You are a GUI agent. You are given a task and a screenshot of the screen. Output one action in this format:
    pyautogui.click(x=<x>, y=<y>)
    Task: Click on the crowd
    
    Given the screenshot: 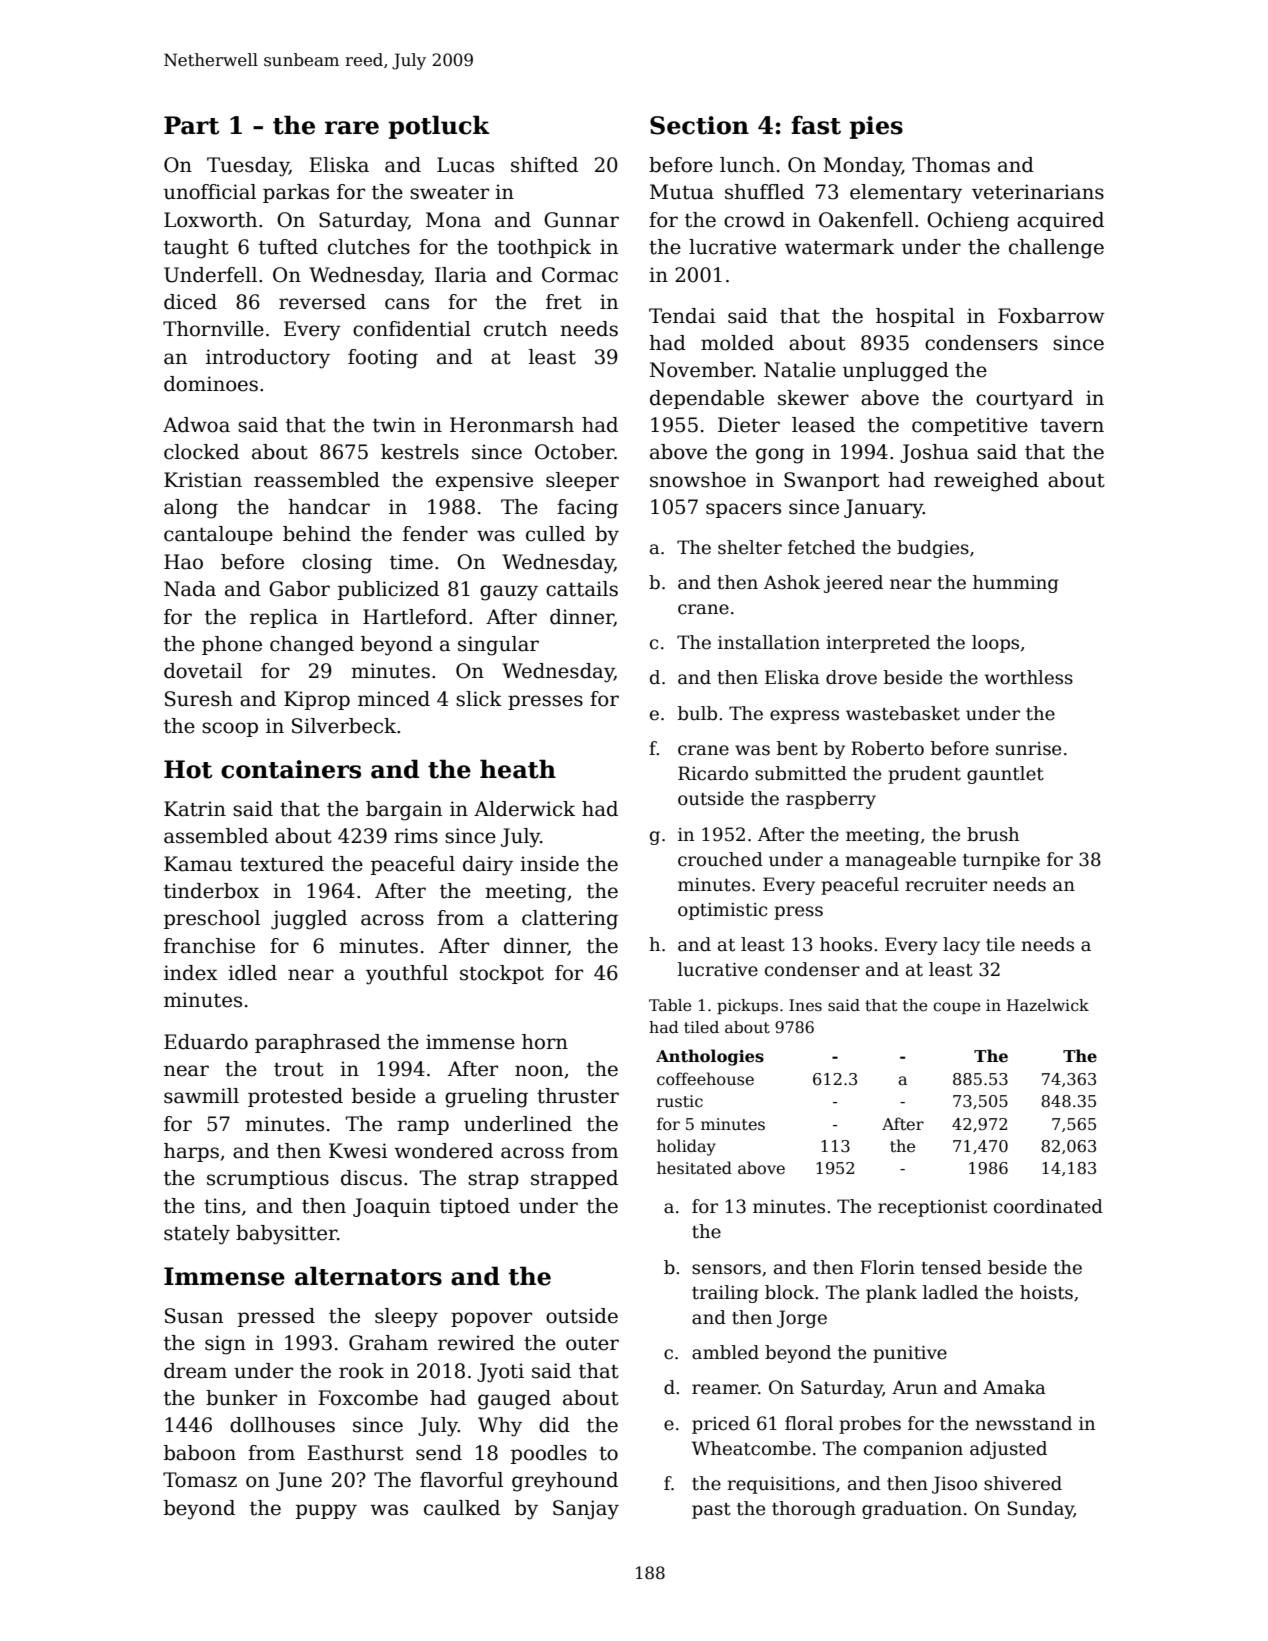 What is the action you would take?
    pyautogui.click(x=754, y=220)
